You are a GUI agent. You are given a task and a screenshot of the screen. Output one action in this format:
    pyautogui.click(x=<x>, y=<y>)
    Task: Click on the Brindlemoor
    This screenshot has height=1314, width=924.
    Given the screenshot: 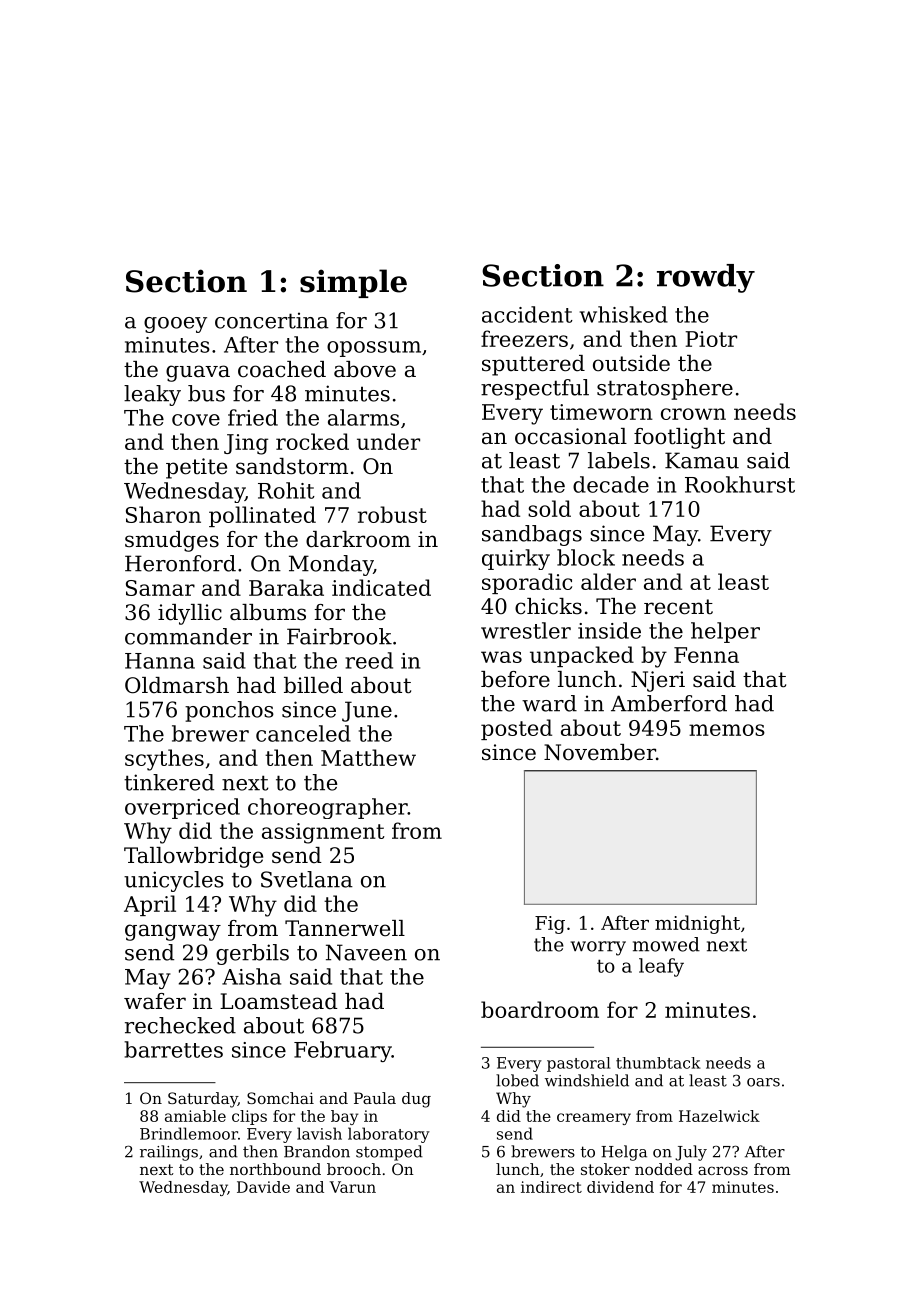 What is the action you would take?
    pyautogui.click(x=189, y=1133)
